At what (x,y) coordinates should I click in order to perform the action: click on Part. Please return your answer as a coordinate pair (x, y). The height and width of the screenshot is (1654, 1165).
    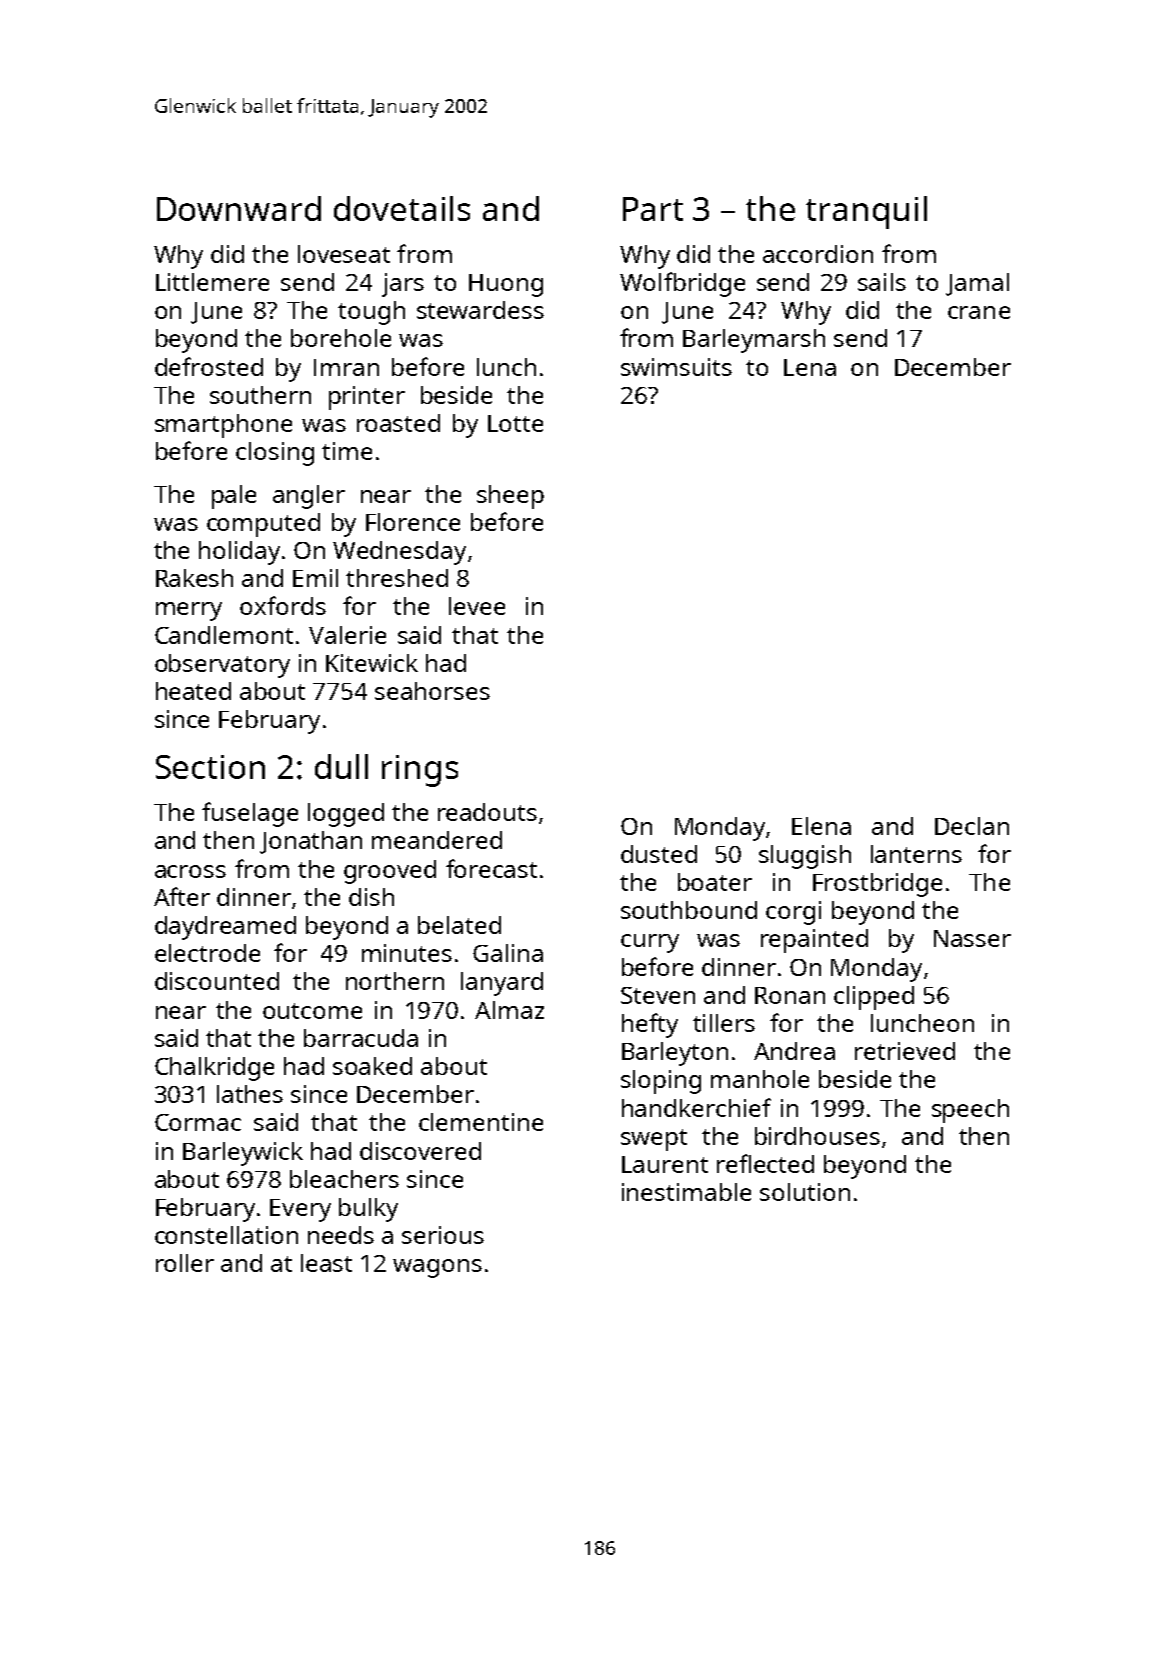
    Looking at the image, I should click on (653, 209).
